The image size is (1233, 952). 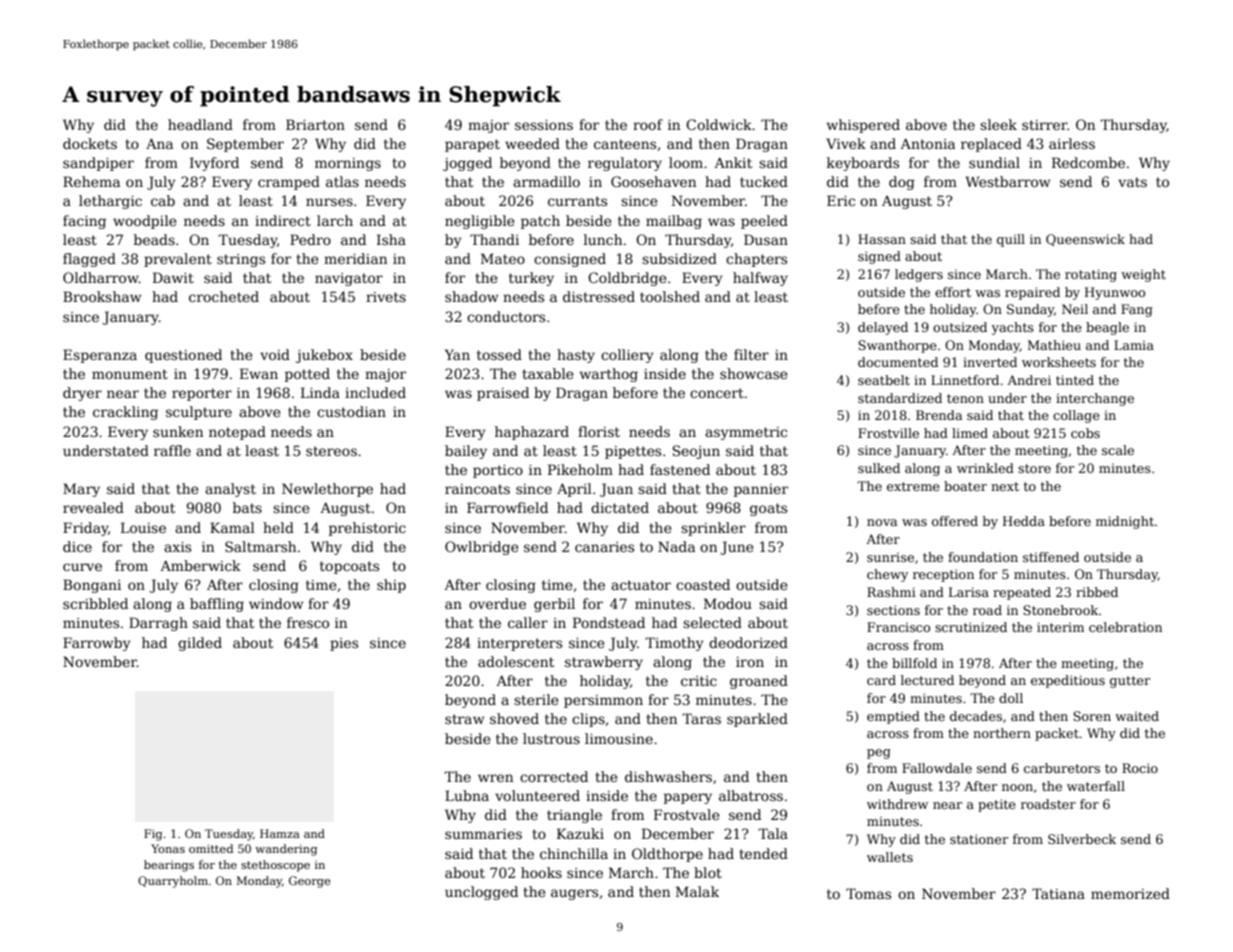 I want to click on interim, so click(x=1060, y=627).
